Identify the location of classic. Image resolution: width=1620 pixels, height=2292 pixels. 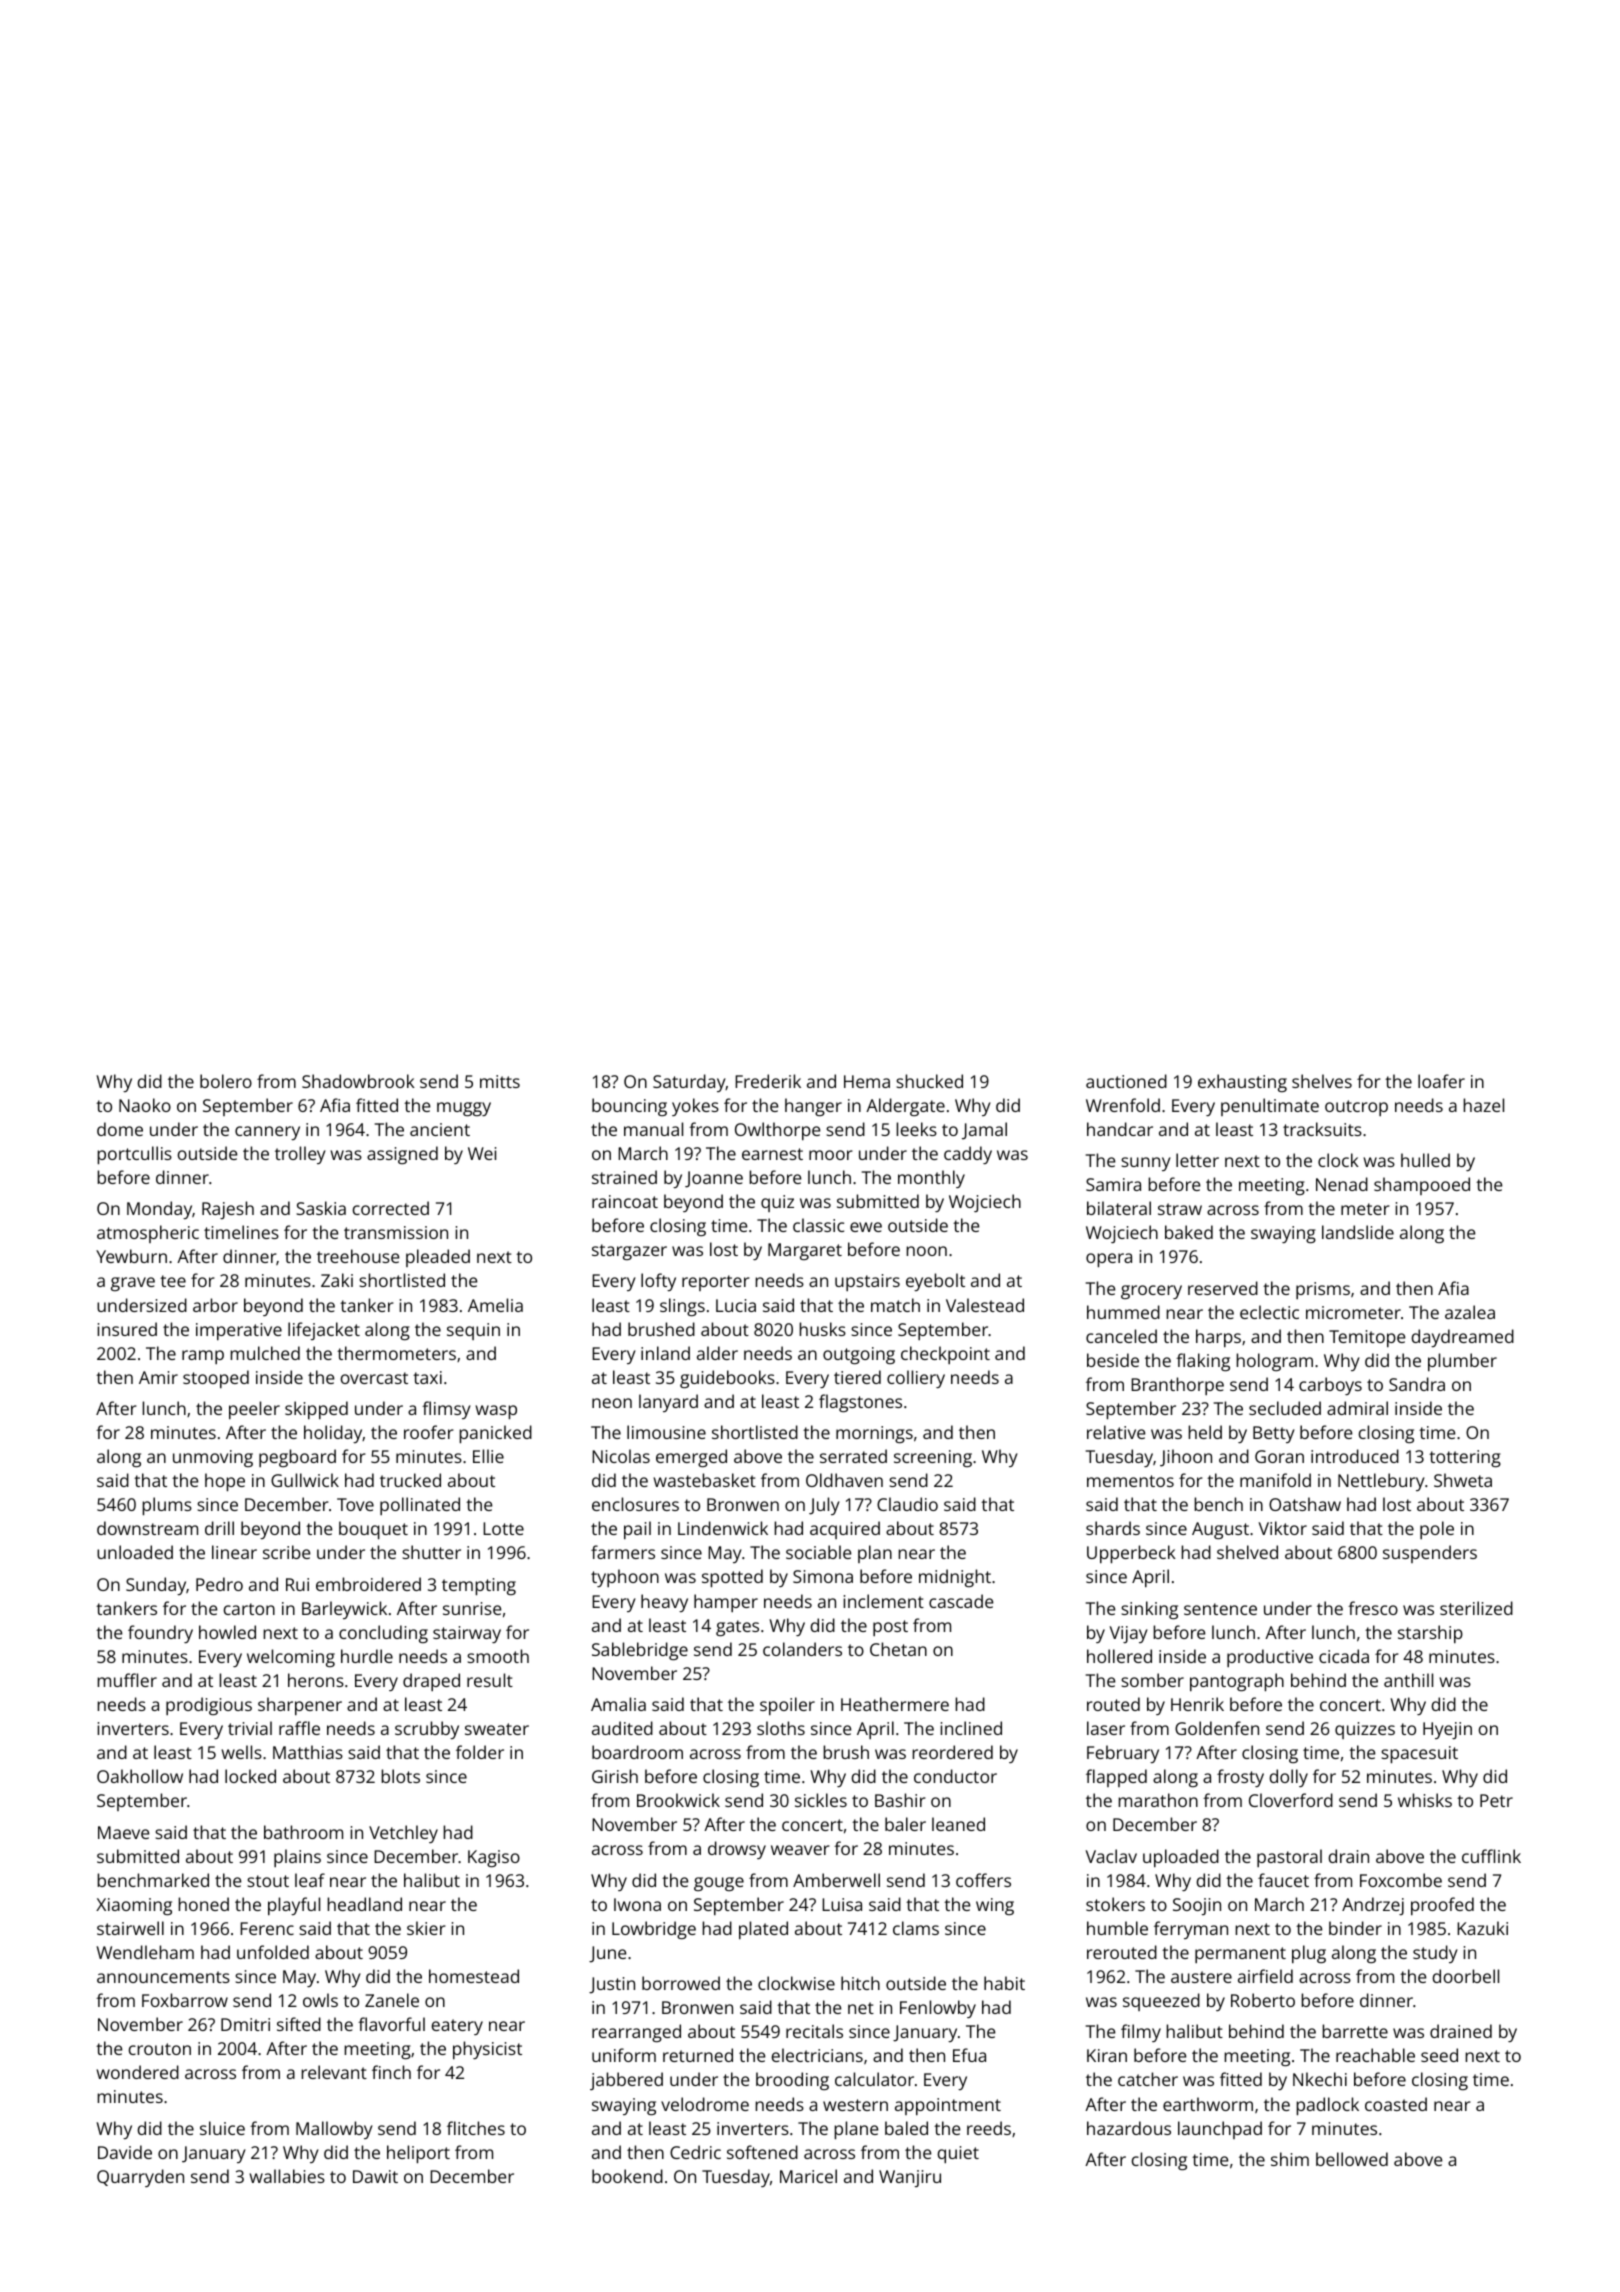
(818, 1225).
